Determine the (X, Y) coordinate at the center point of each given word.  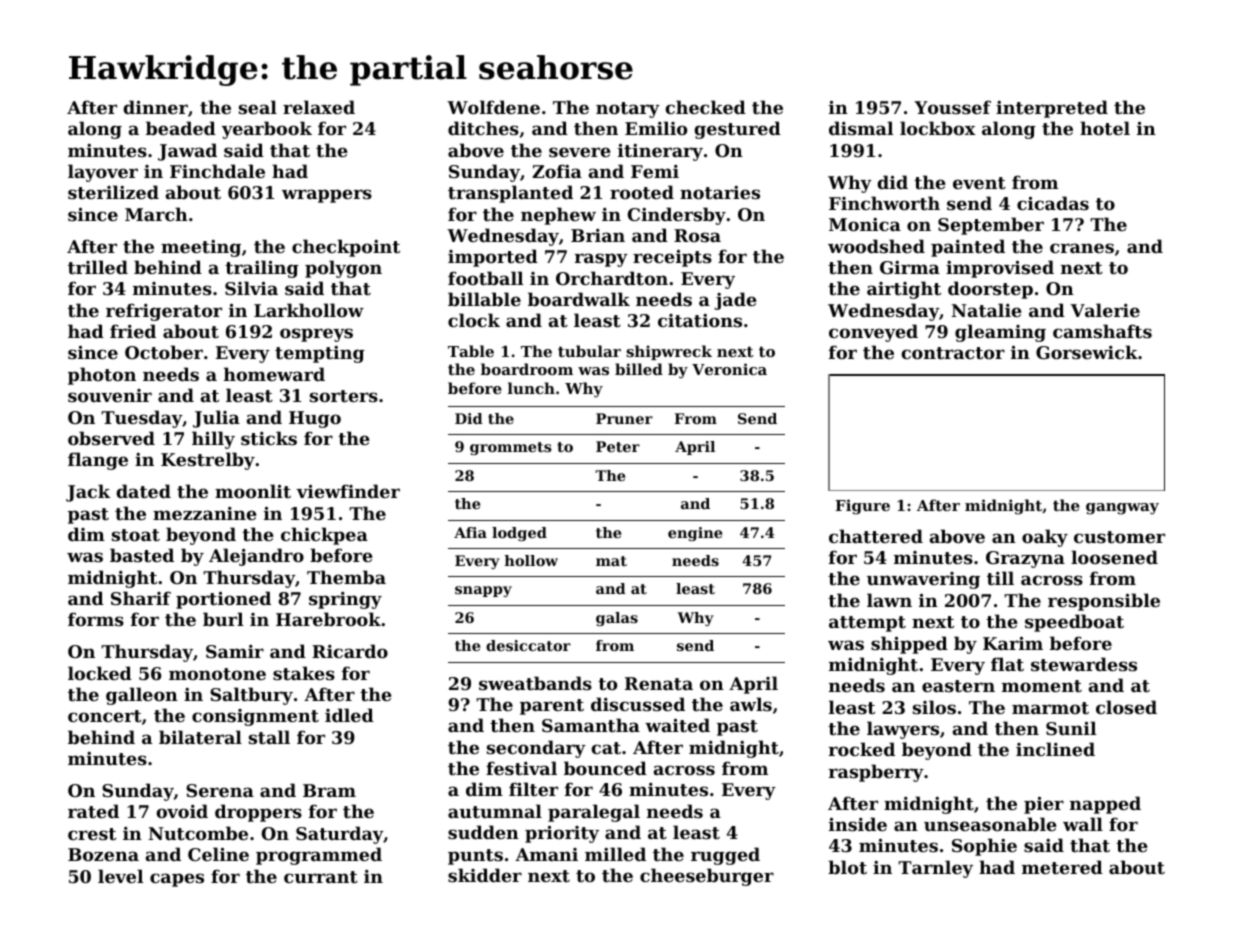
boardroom (527, 369)
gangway (1122, 509)
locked (100, 673)
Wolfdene (493, 107)
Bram (329, 790)
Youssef (952, 107)
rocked (862, 749)
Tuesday (141, 419)
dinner (155, 107)
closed (1126, 707)
